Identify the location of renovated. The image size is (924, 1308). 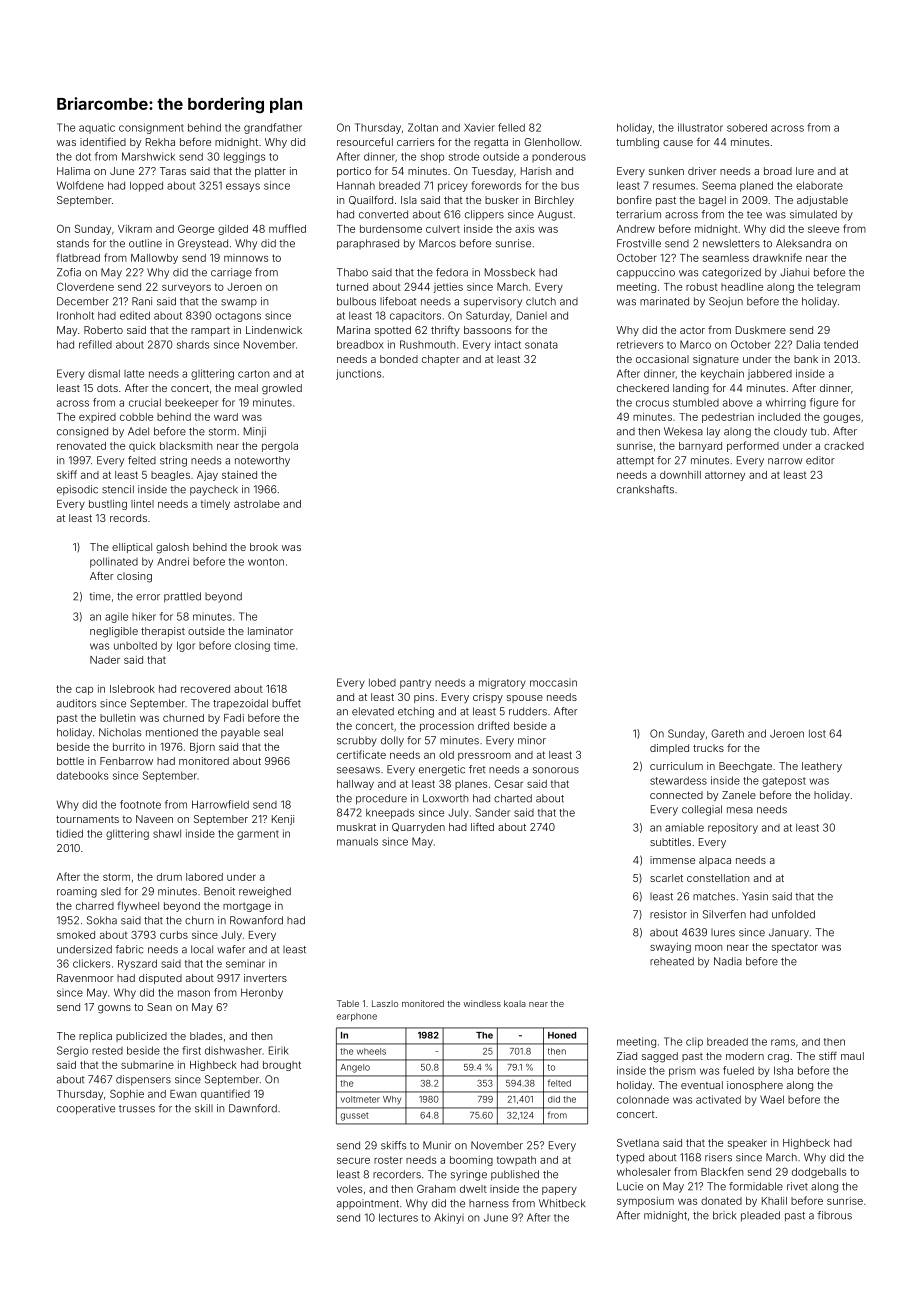
(81, 446).
